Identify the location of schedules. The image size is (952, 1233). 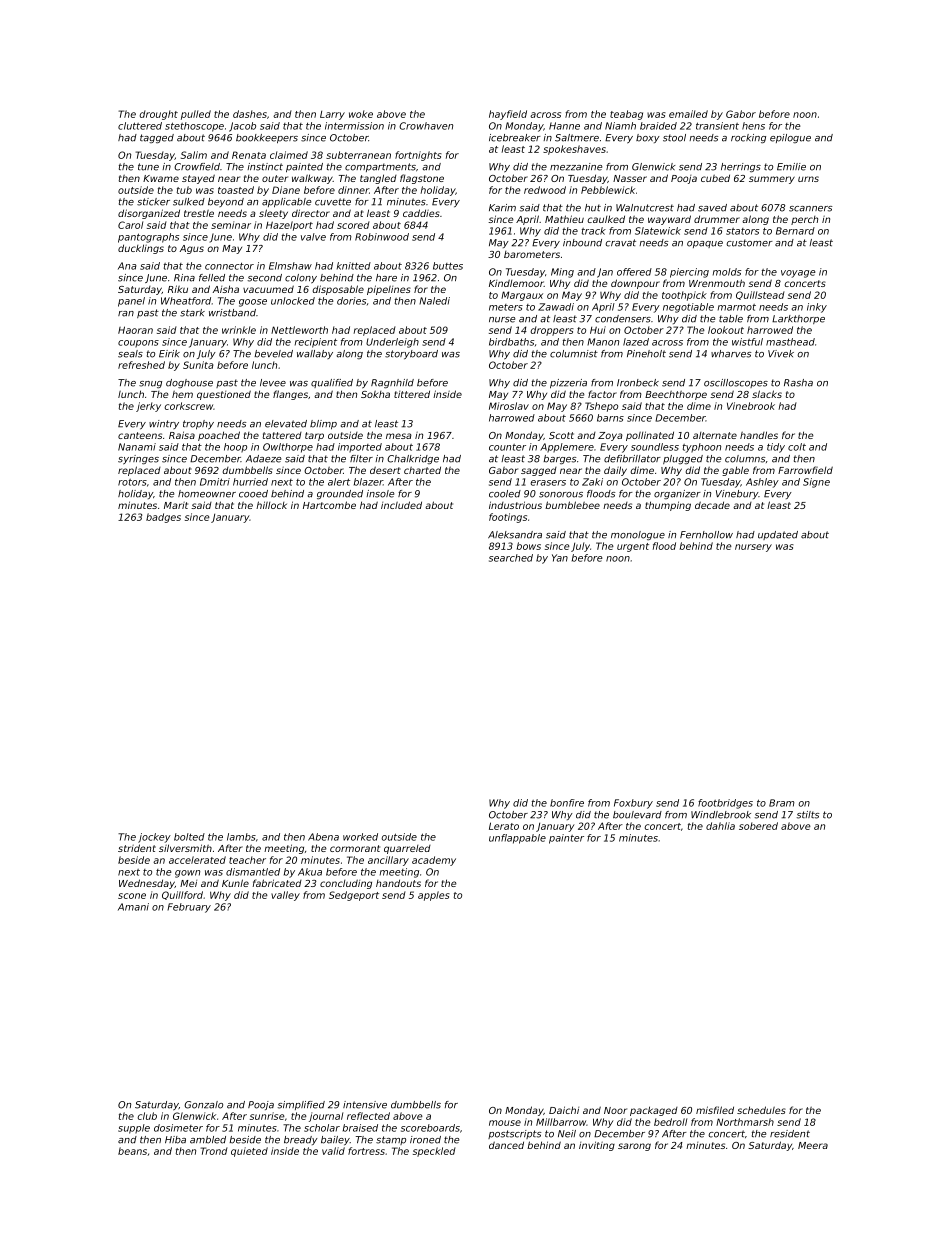
(761, 1110).
